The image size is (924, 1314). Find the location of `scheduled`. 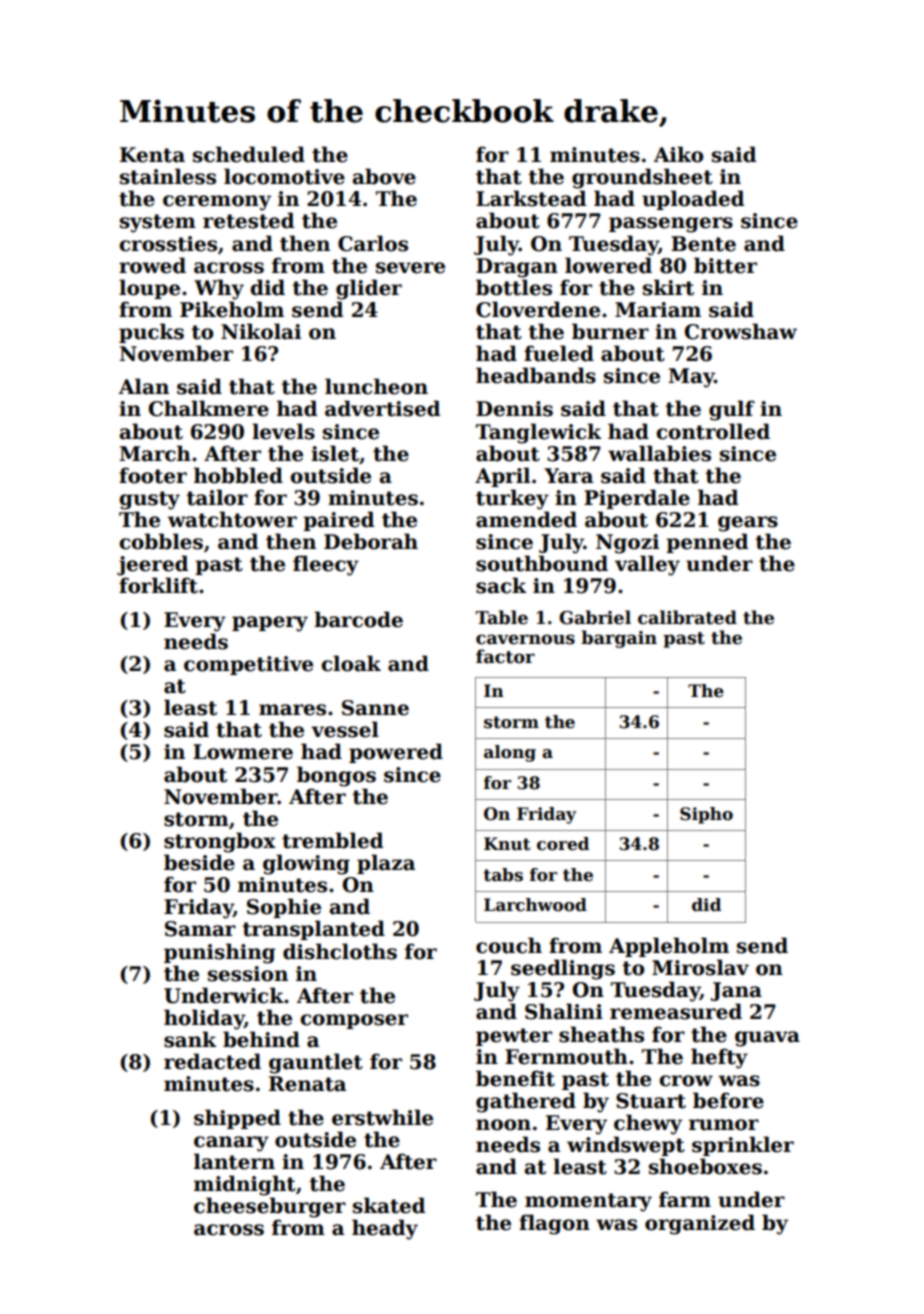

scheduled is located at coordinates (249, 154).
